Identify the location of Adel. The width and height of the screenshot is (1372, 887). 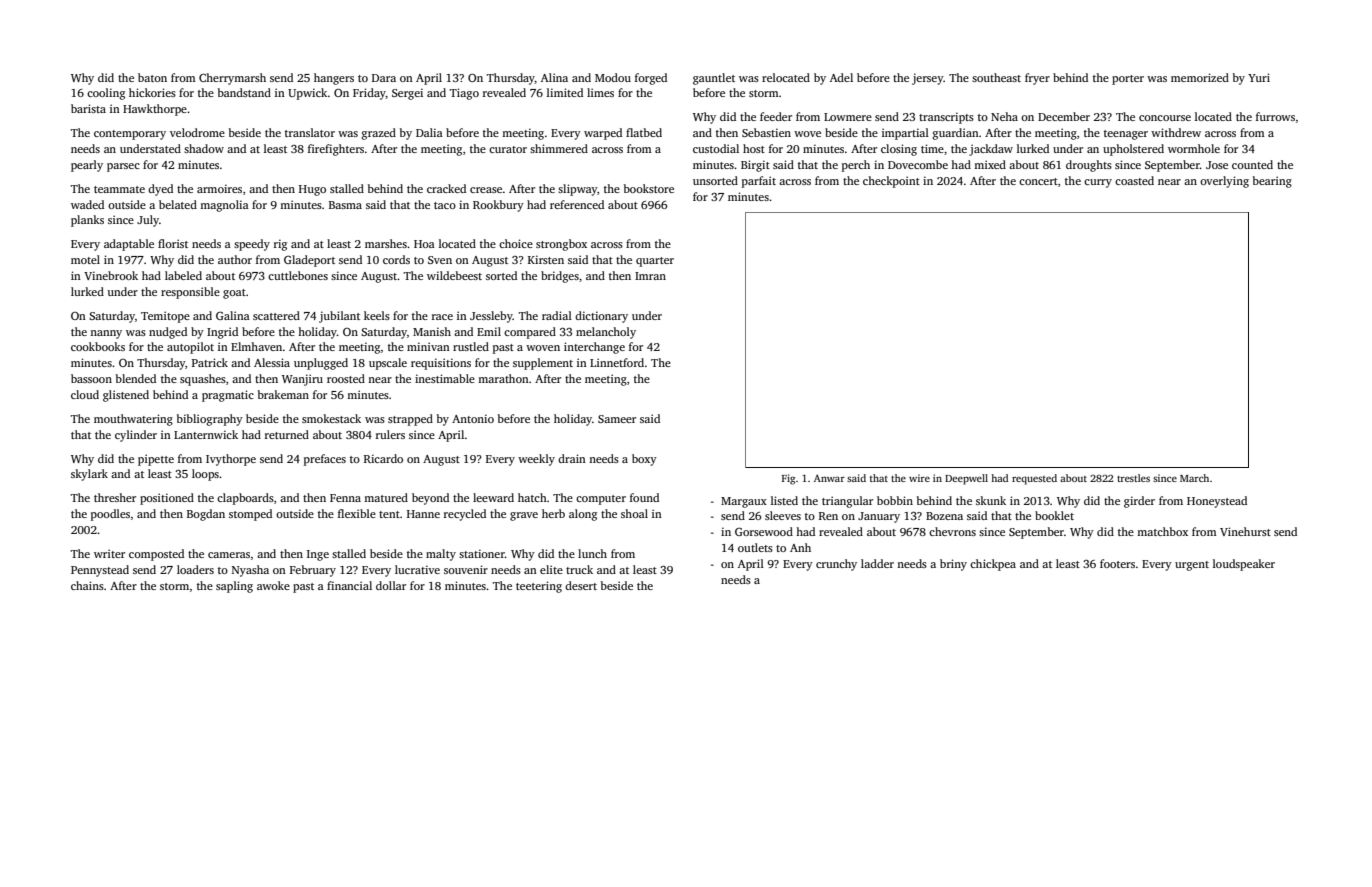
(841, 77).
